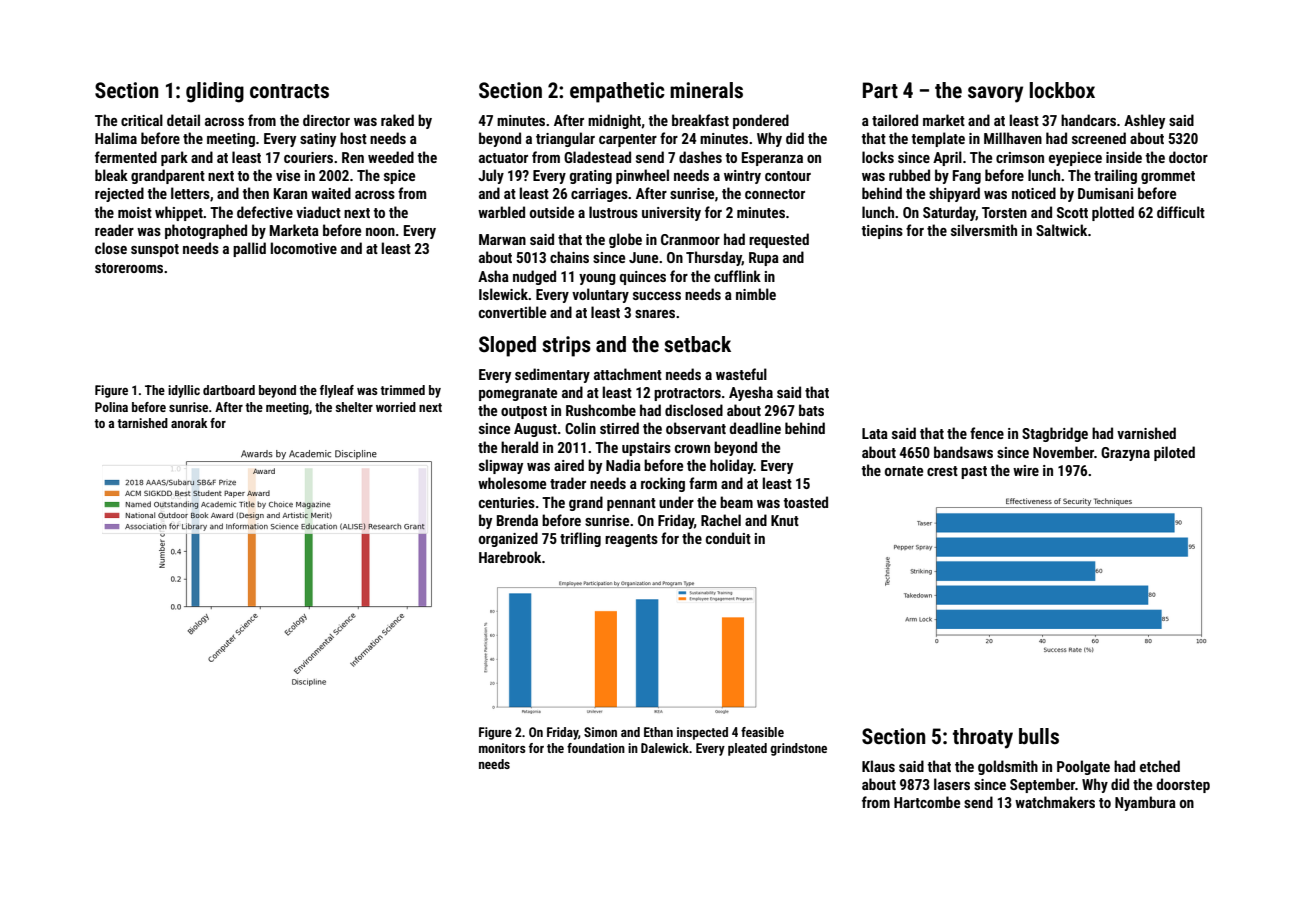 The width and height of the document is (1308, 924). What do you see at coordinates (502, 748) in the document?
I see `monitors` at bounding box center [502, 748].
